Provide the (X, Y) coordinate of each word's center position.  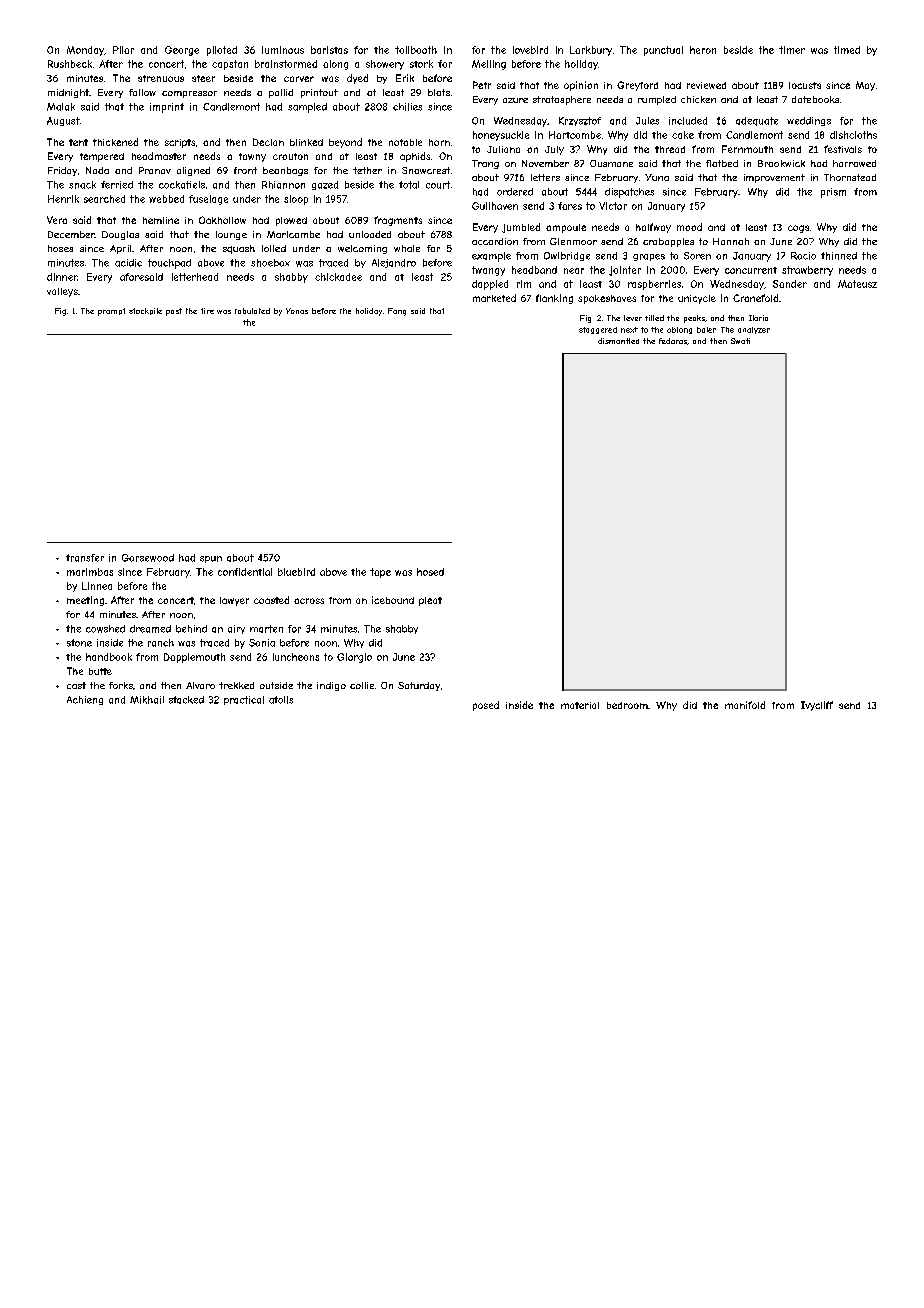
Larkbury (591, 51)
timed (847, 50)
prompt (111, 312)
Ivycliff (817, 706)
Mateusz (857, 284)
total (409, 185)
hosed (430, 572)
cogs (798, 229)
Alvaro (200, 685)
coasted (271, 600)
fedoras (673, 341)
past (174, 312)
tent (78, 142)
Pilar (123, 50)
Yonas (297, 311)
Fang (397, 312)
